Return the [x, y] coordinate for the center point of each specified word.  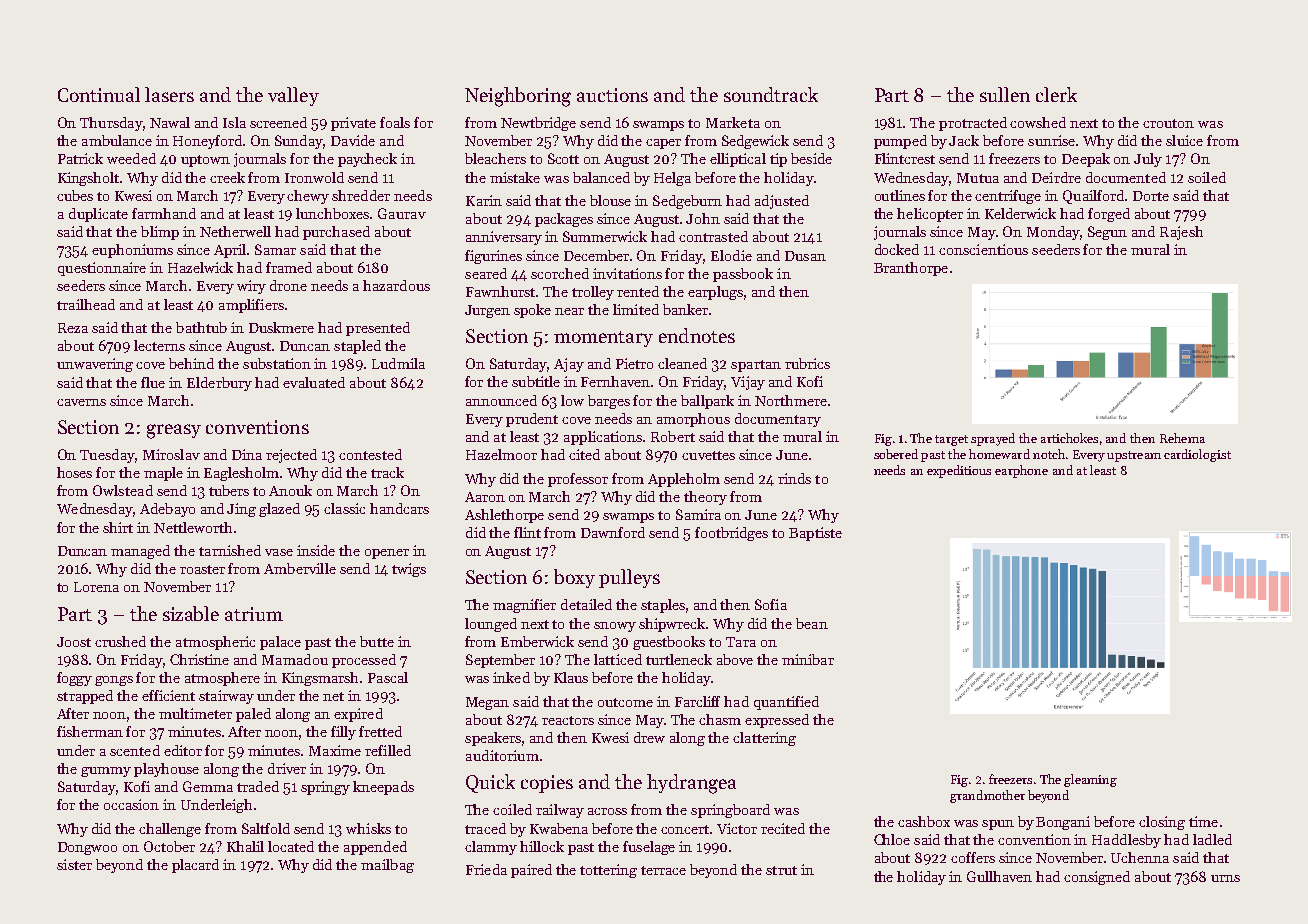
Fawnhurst [500, 291]
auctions [612, 95]
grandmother [987, 796]
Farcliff [697, 701]
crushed [120, 641]
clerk [1056, 94]
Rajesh [1181, 233]
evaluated [314, 382]
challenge [170, 830]
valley [293, 96]
